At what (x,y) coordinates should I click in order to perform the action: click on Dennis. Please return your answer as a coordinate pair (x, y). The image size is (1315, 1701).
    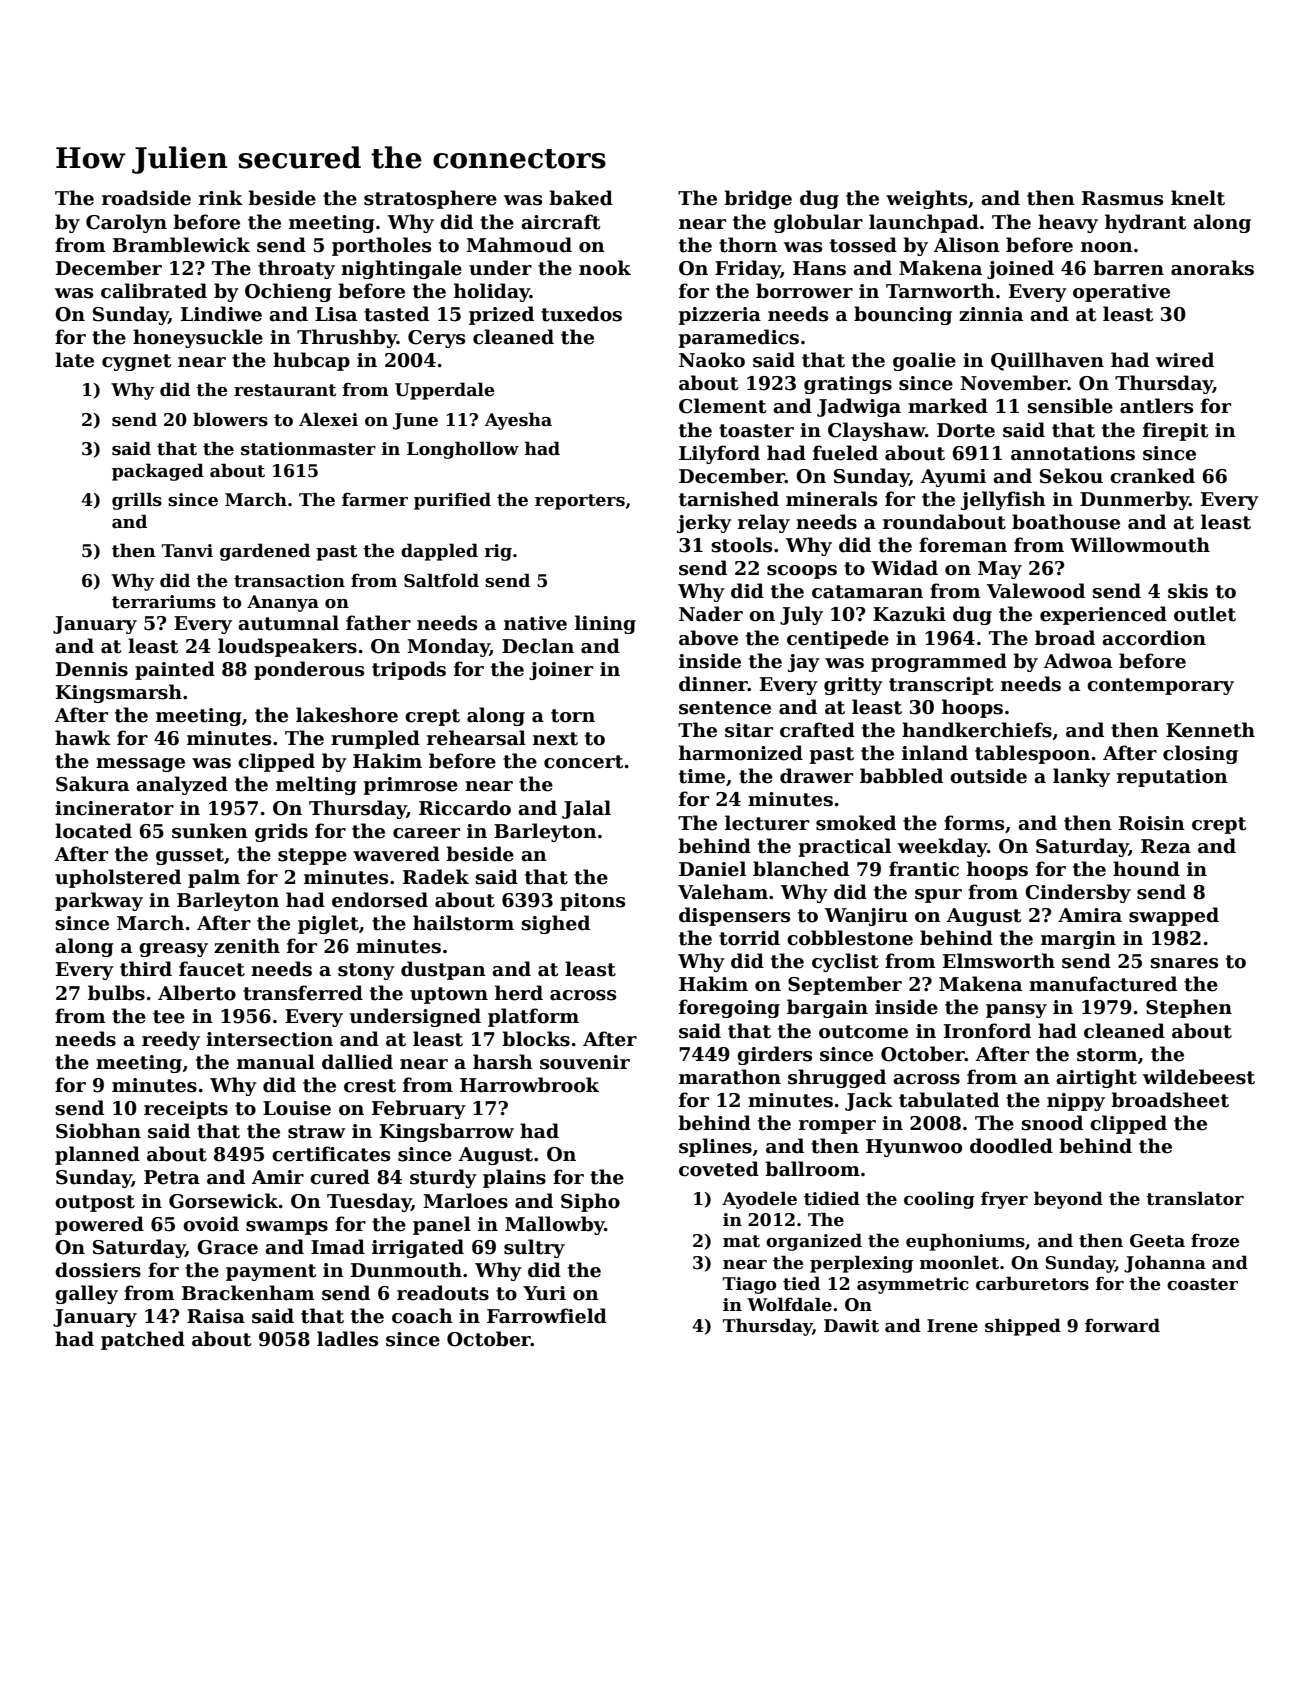
    Looking at the image, I should click on (92, 669).
